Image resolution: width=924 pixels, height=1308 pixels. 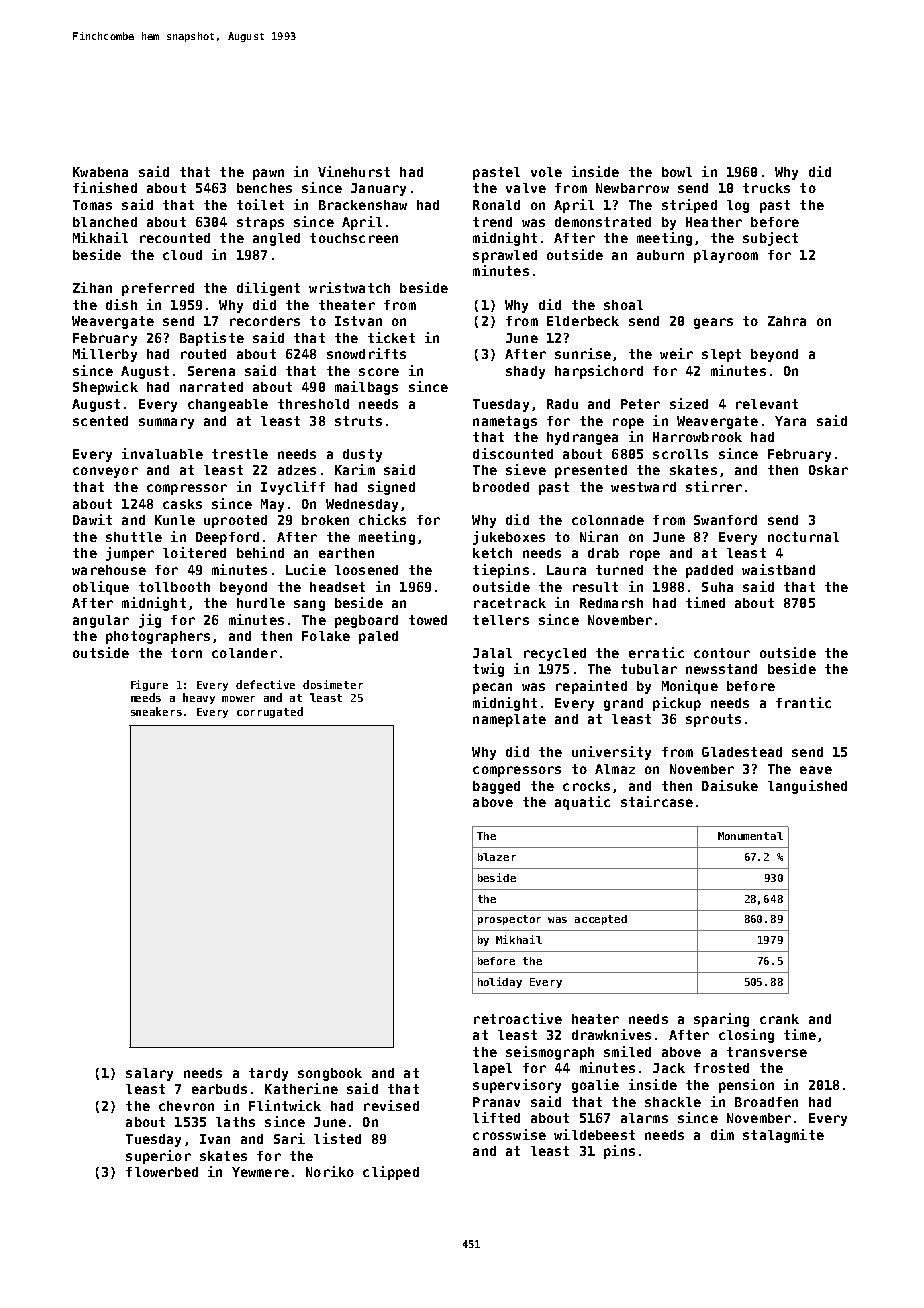 I want to click on diligent, so click(x=268, y=289).
